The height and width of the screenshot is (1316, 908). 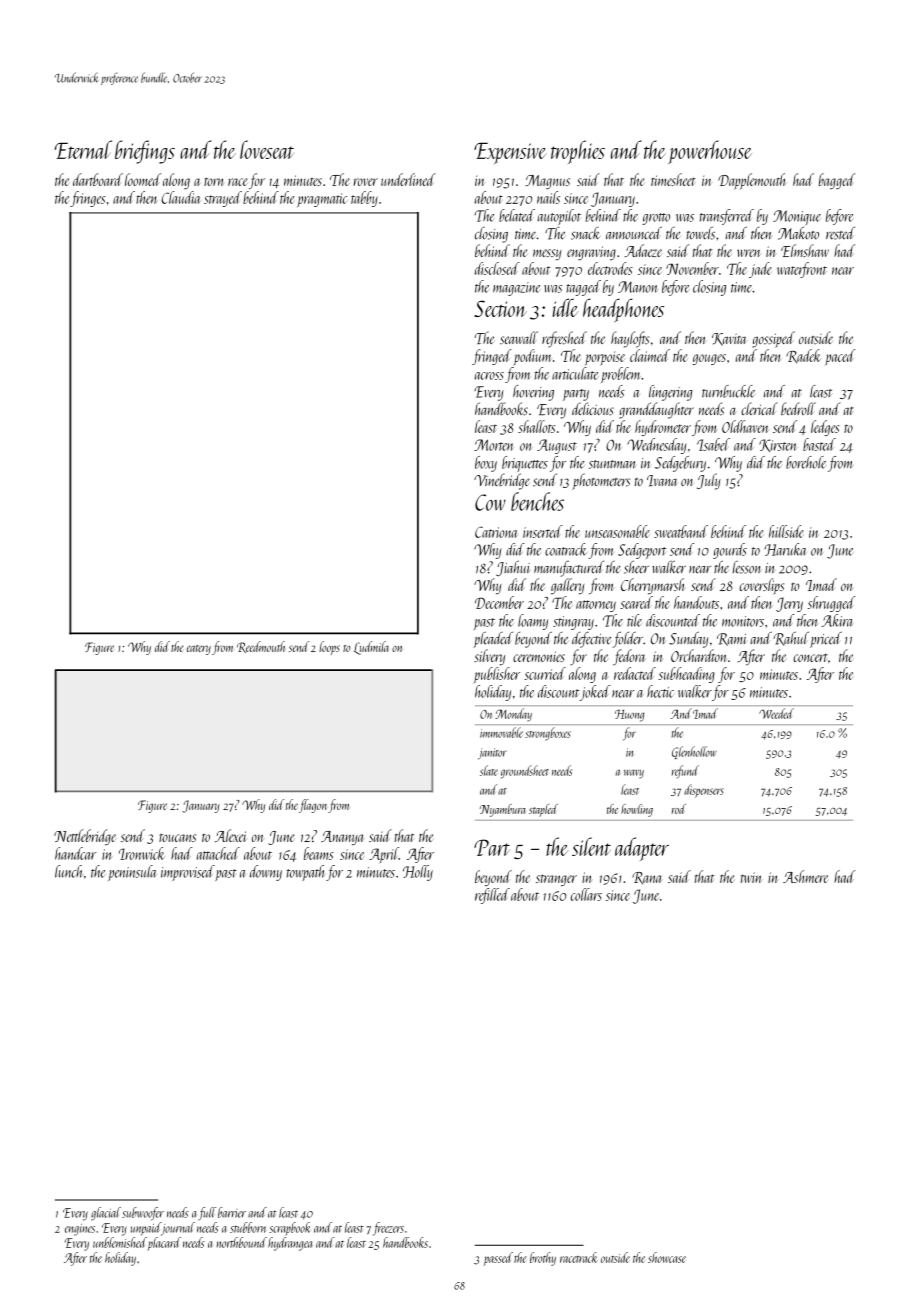 What do you see at coordinates (586, 894) in the screenshot?
I see `collars` at bounding box center [586, 894].
